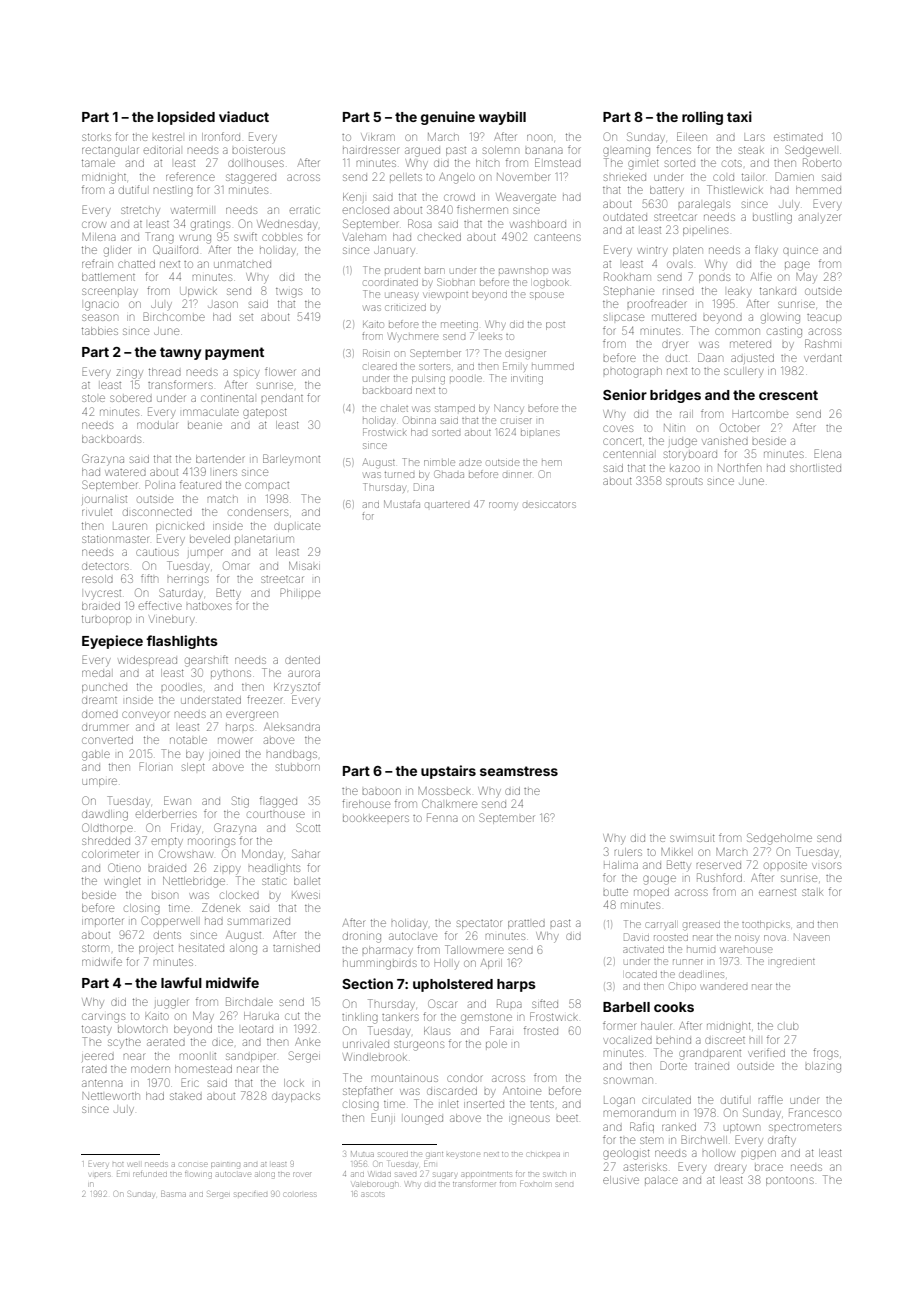 The height and width of the page is (1308, 924). What do you see at coordinates (526, 924) in the page?
I see `prattled` at bounding box center [526, 924].
